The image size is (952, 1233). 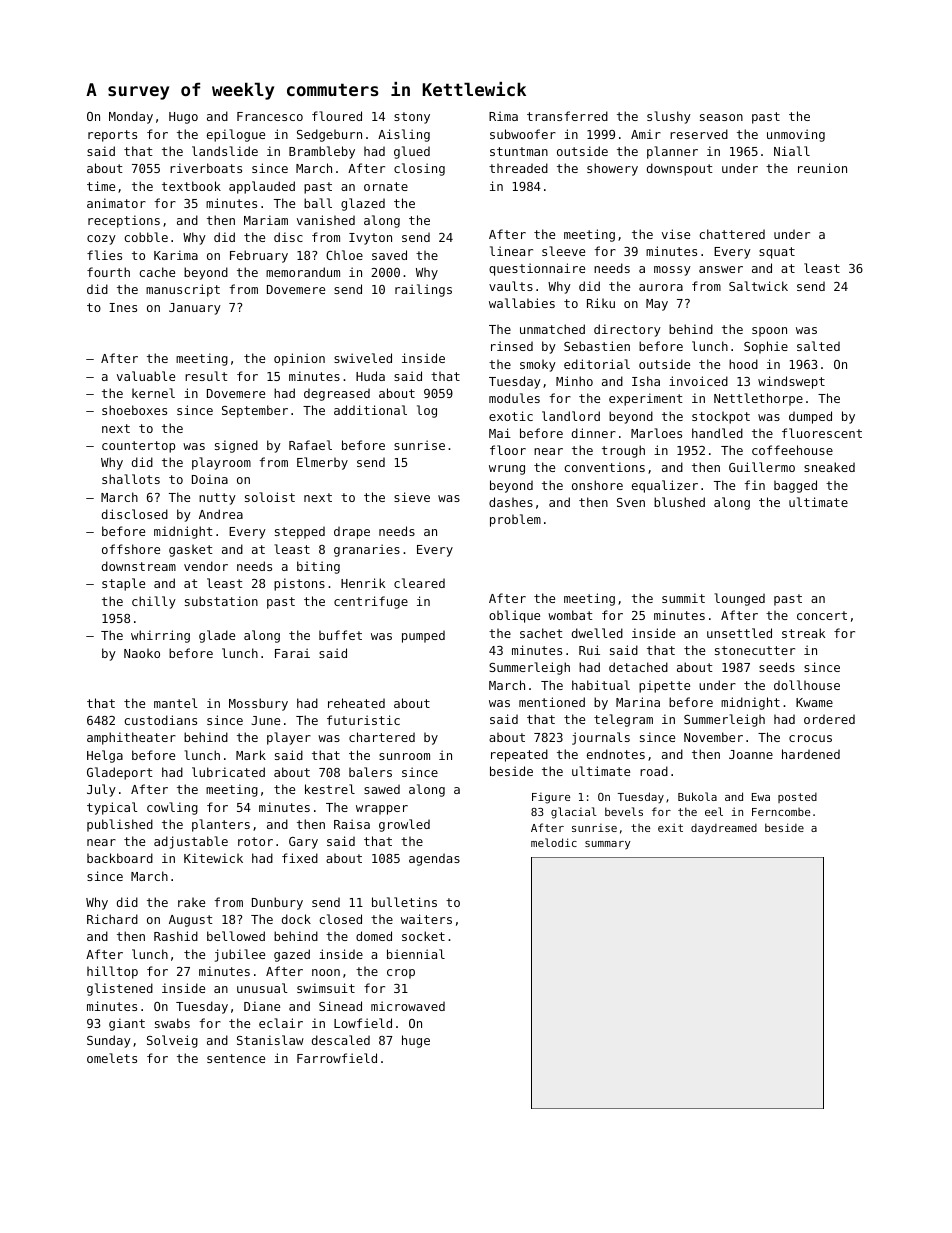 I want to click on sleeve, so click(x=563, y=251).
